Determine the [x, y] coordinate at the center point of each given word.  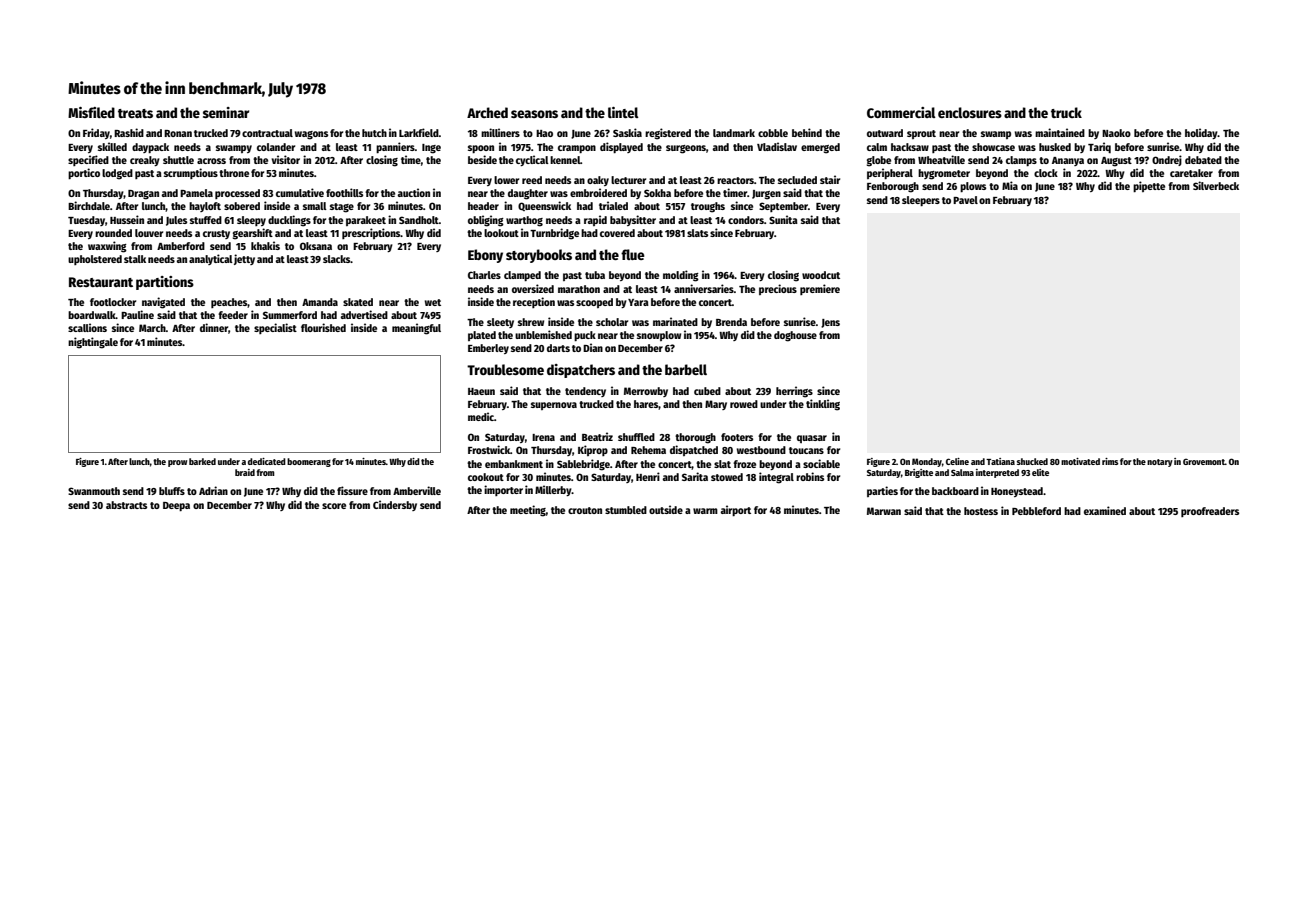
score [334, 506]
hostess [981, 511]
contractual [267, 133]
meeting [528, 511]
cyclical [532, 160]
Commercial [901, 112]
